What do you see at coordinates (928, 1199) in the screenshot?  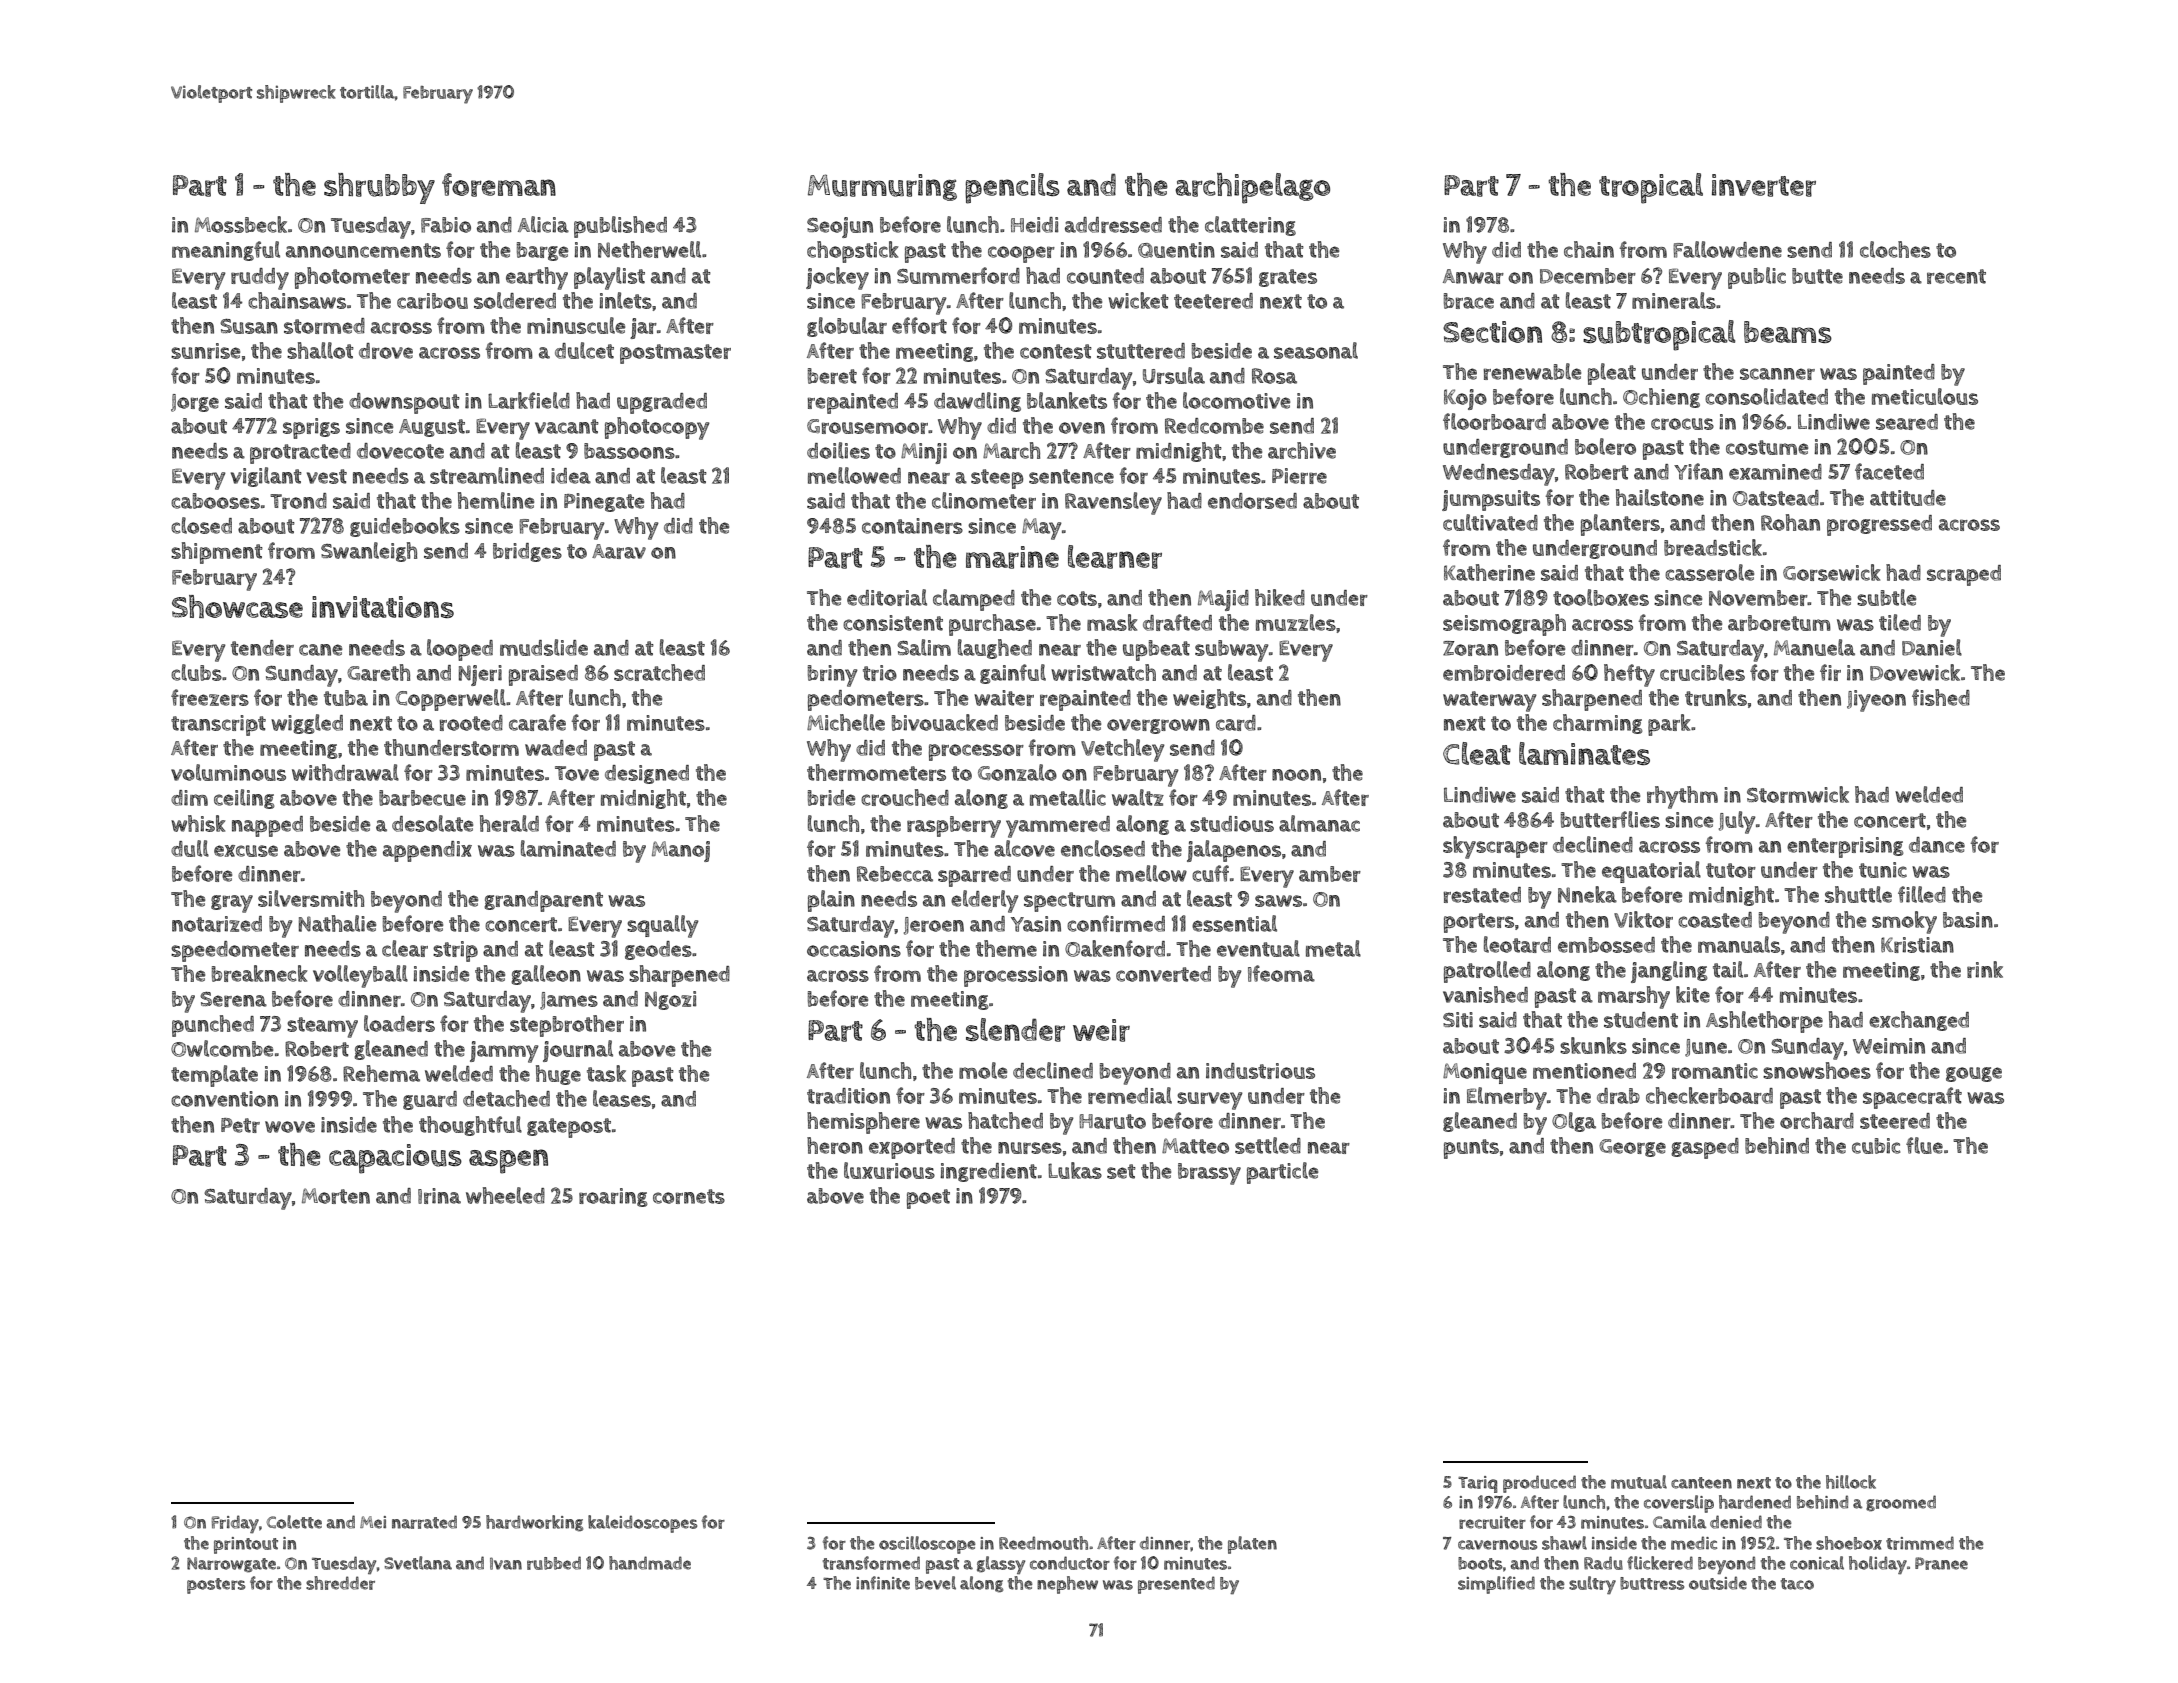 I see `poet` at bounding box center [928, 1199].
